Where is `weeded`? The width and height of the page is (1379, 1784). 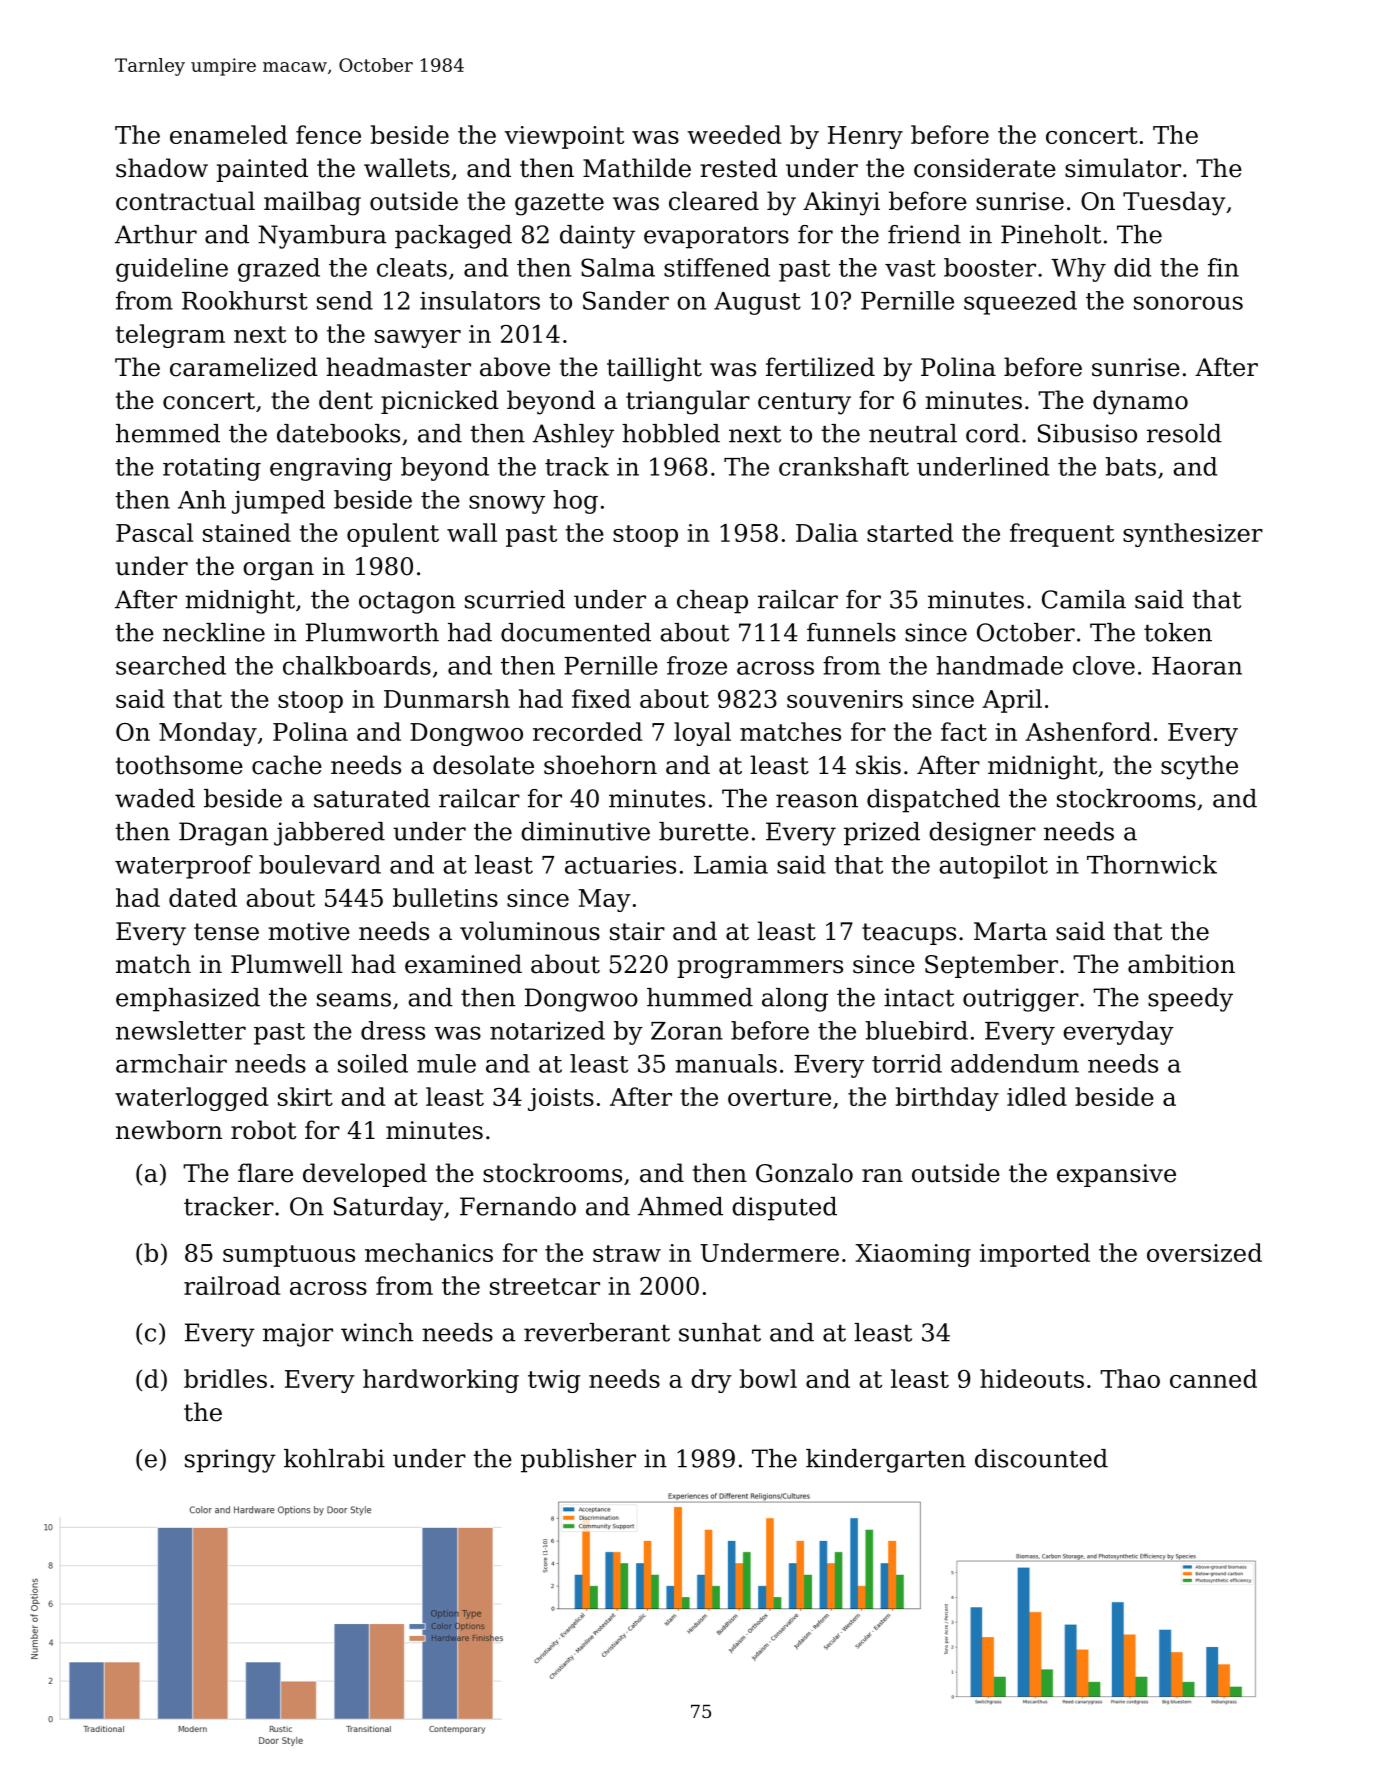 weeded is located at coordinates (734, 134).
